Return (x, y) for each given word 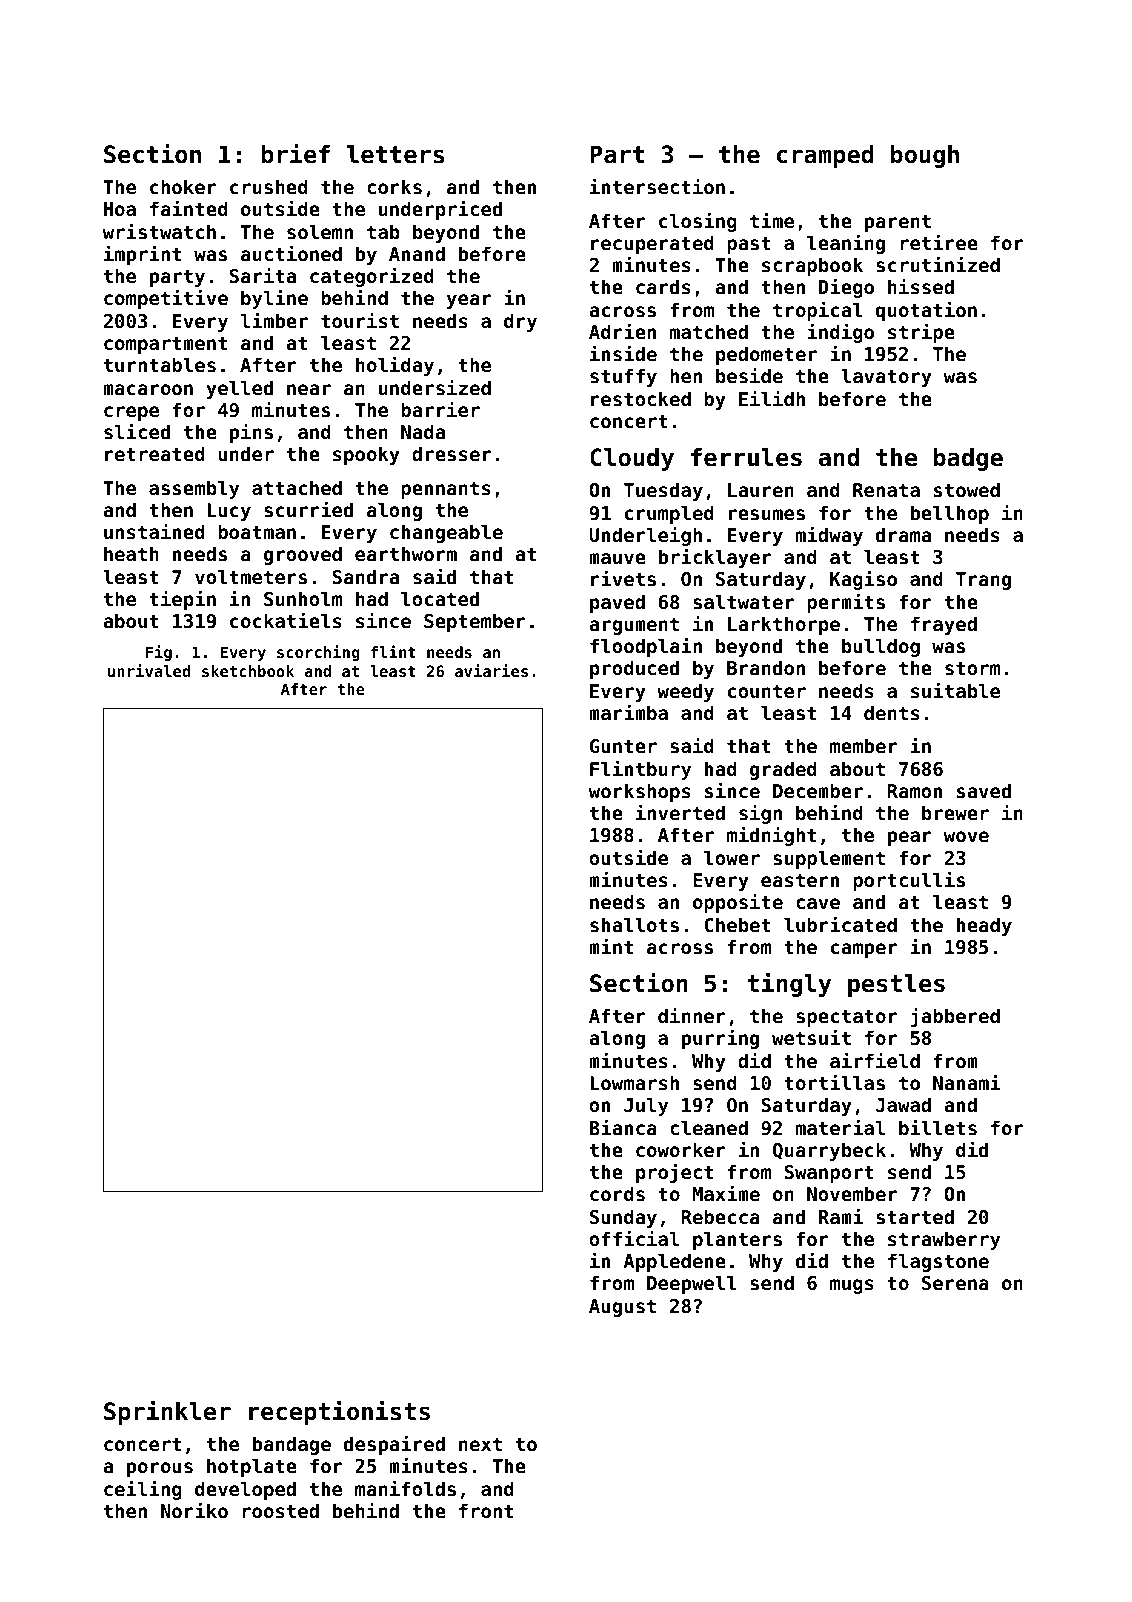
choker (183, 186)
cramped (825, 156)
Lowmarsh (635, 1083)
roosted (280, 1511)
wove (966, 836)
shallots (634, 925)
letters (395, 154)
